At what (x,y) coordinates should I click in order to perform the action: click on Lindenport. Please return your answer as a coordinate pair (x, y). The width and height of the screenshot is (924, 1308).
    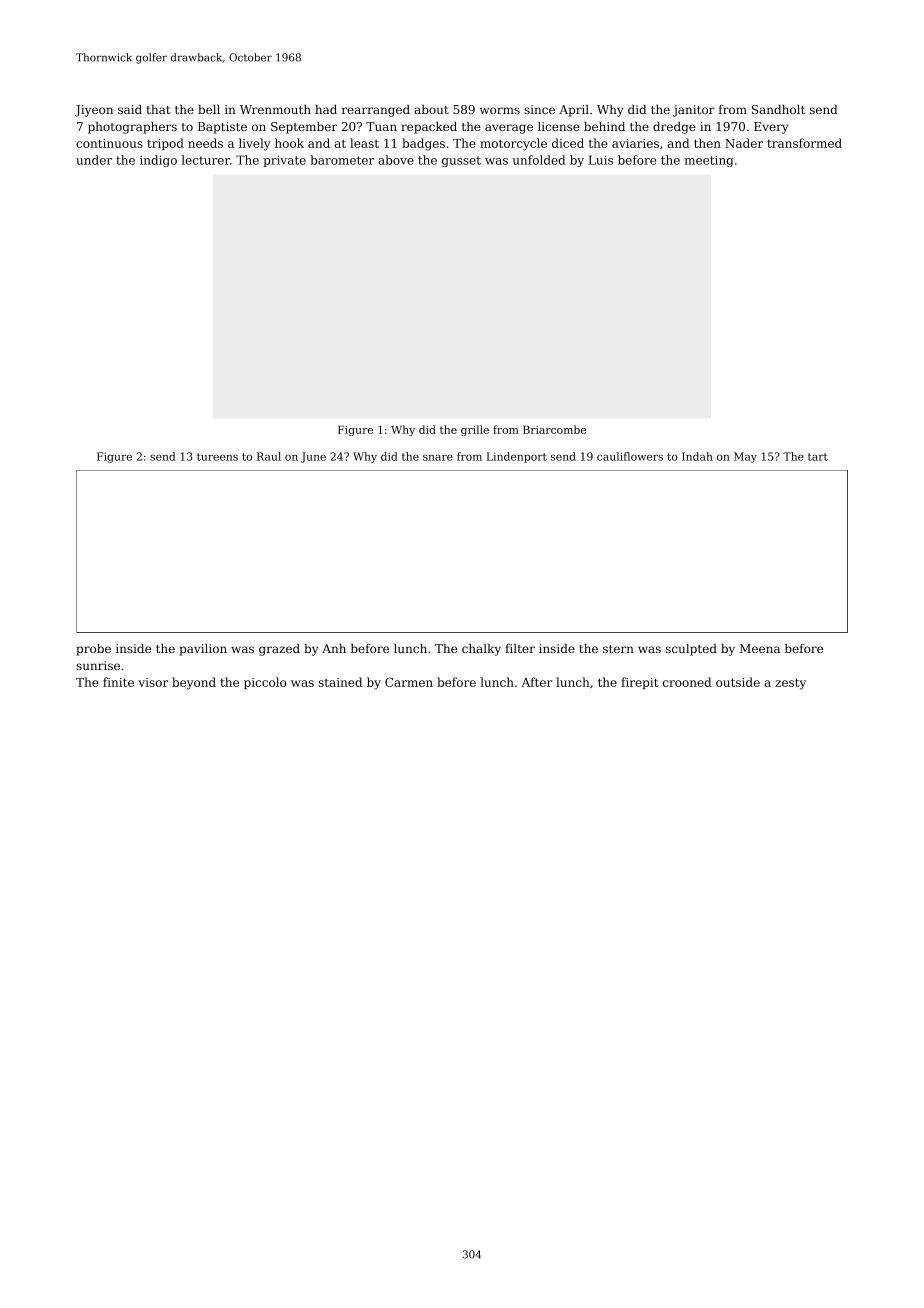
    Looking at the image, I should click on (517, 457).
